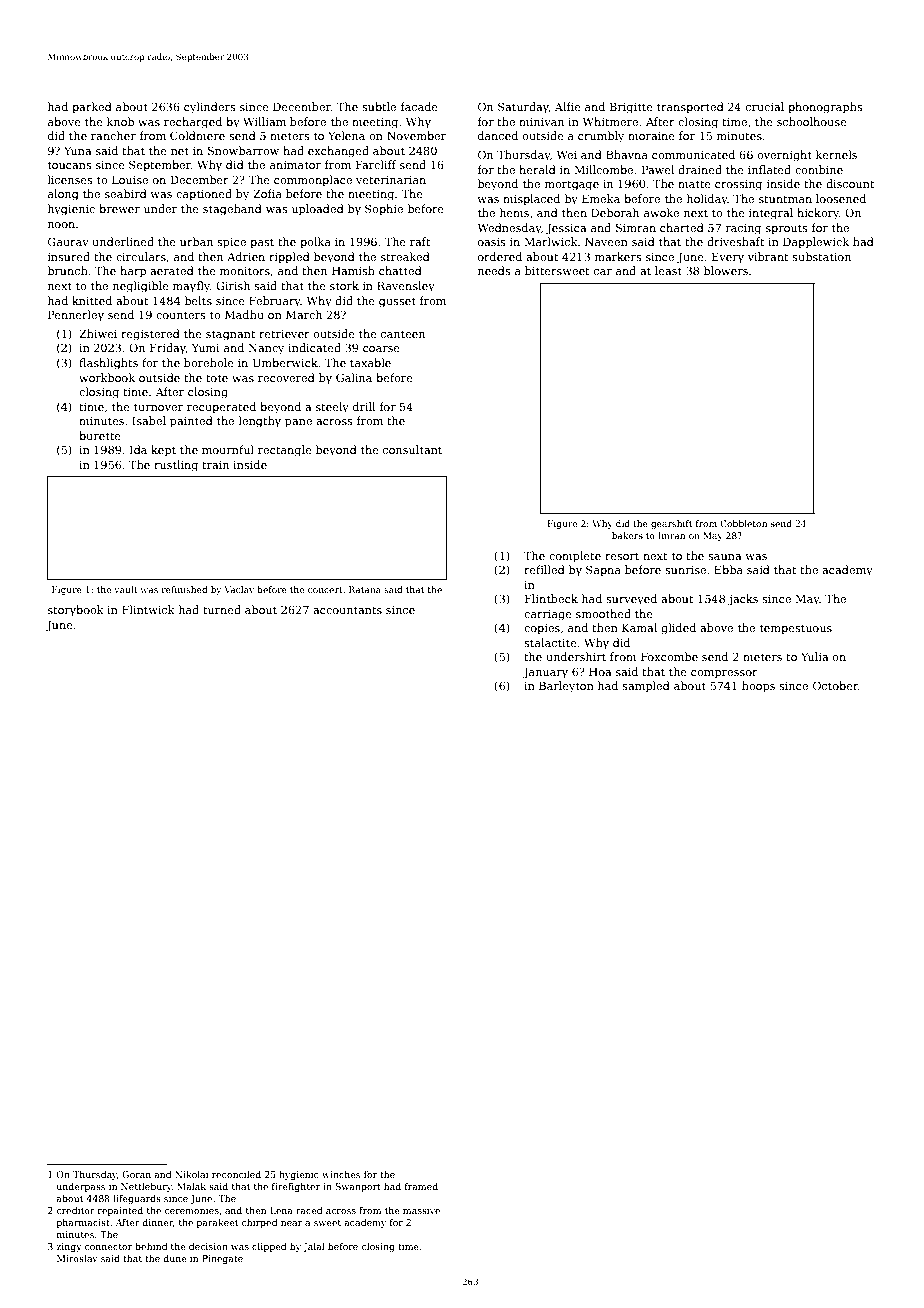  Describe the element at coordinates (850, 183) in the screenshot. I see `discount` at that location.
